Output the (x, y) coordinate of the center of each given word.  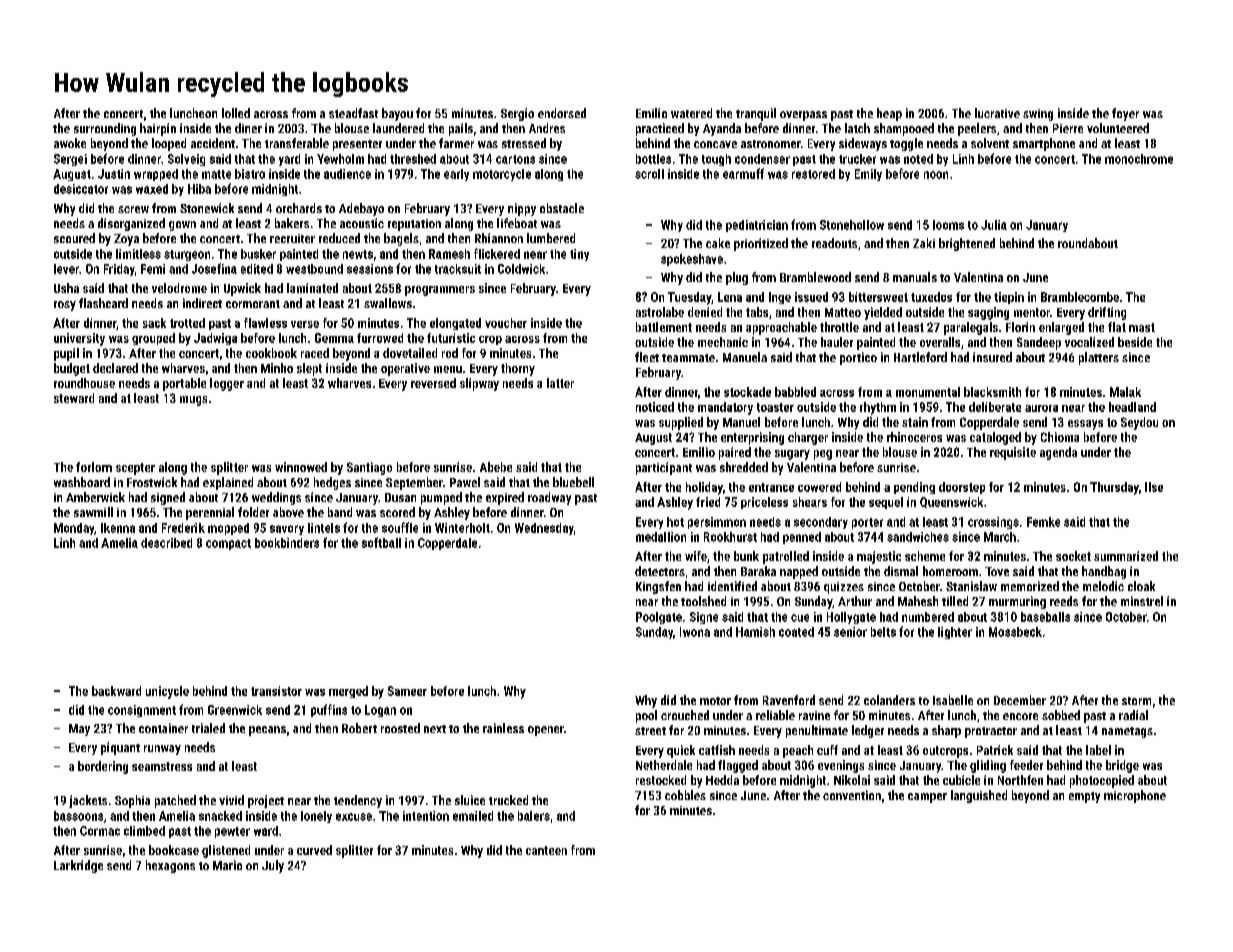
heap (889, 114)
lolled (236, 113)
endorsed (562, 113)
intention (426, 816)
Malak (1125, 392)
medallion (661, 537)
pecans (267, 731)
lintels (324, 528)
